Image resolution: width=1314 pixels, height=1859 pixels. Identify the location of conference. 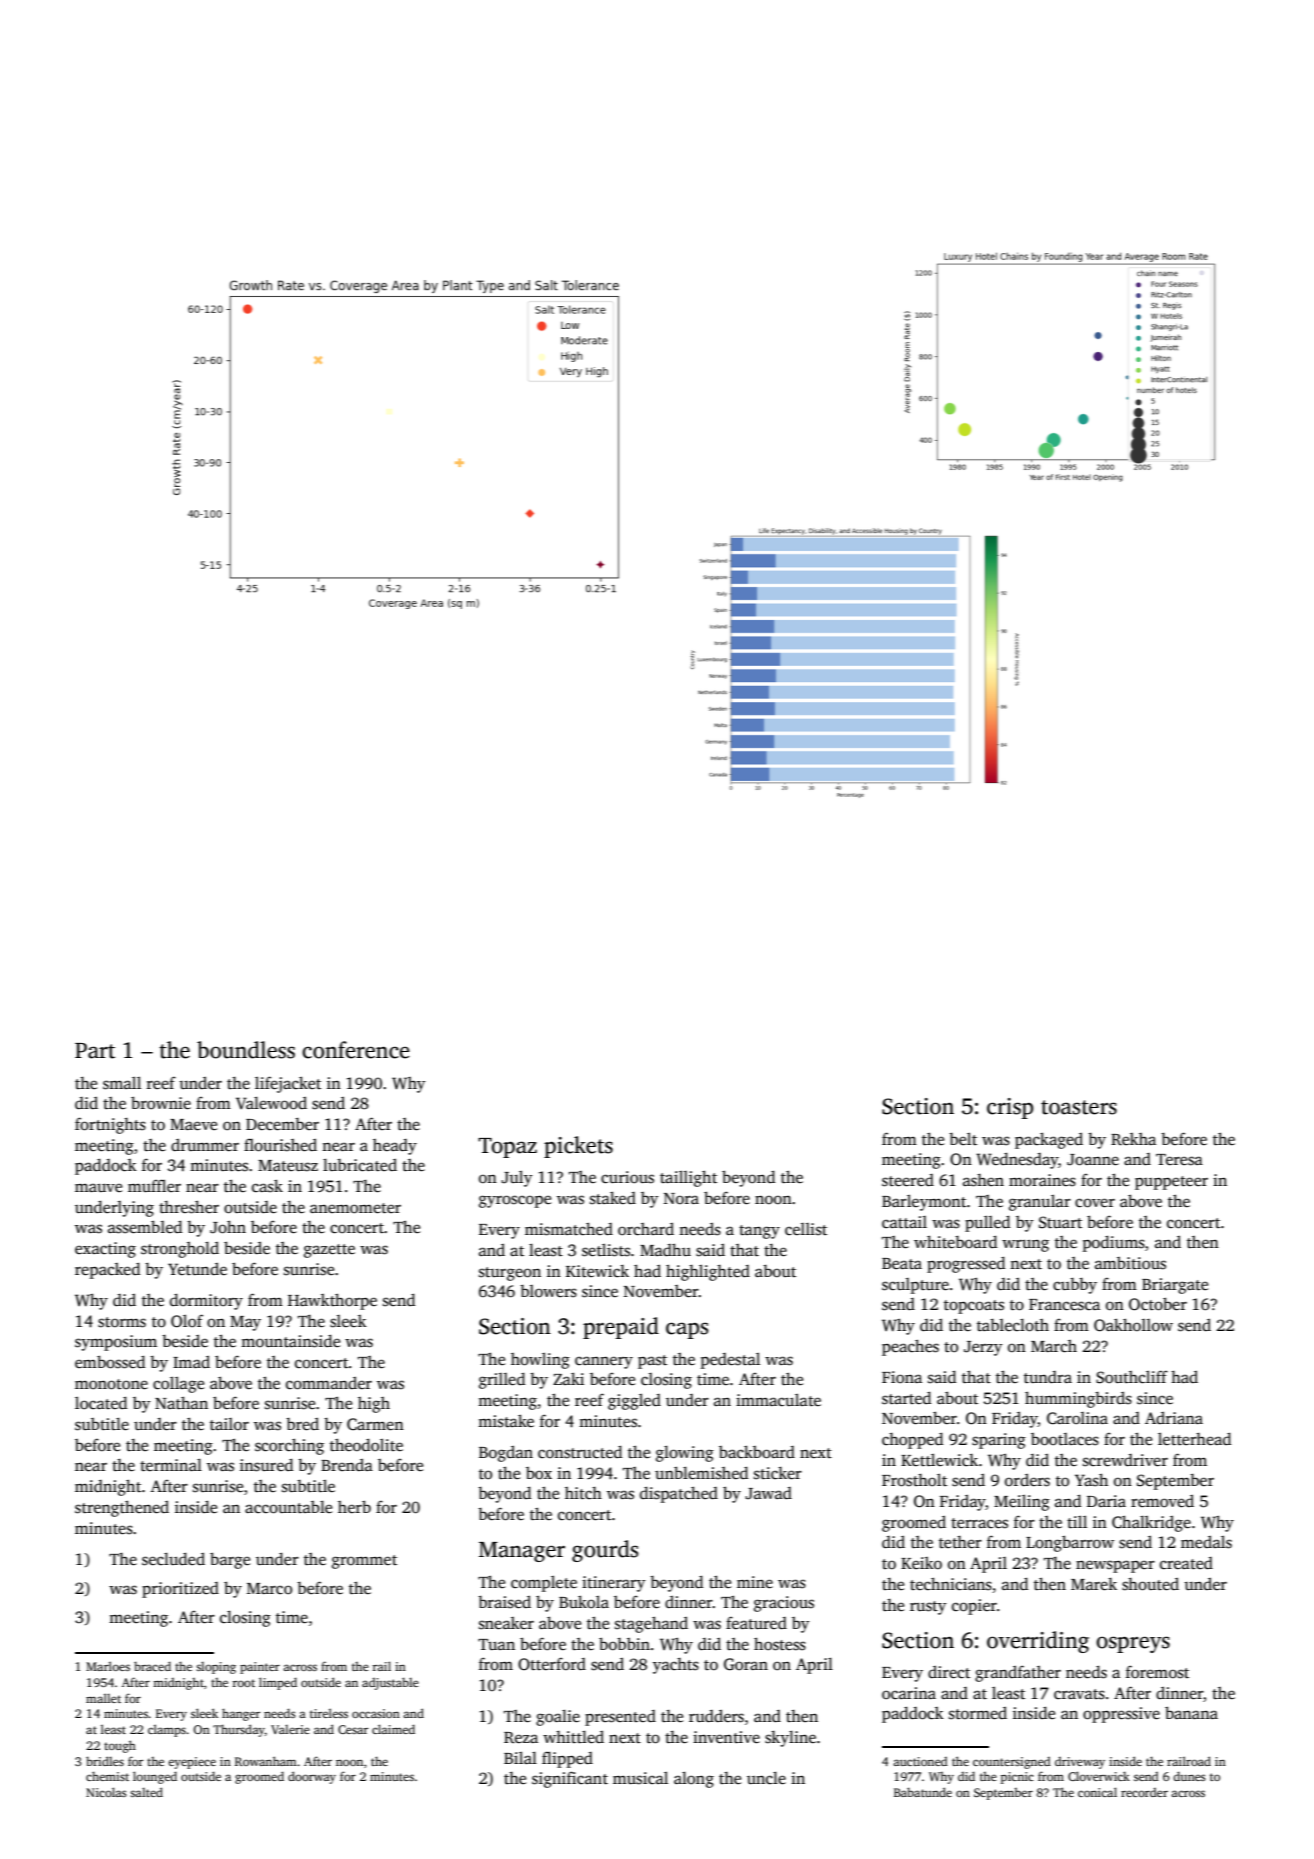
(356, 1050).
